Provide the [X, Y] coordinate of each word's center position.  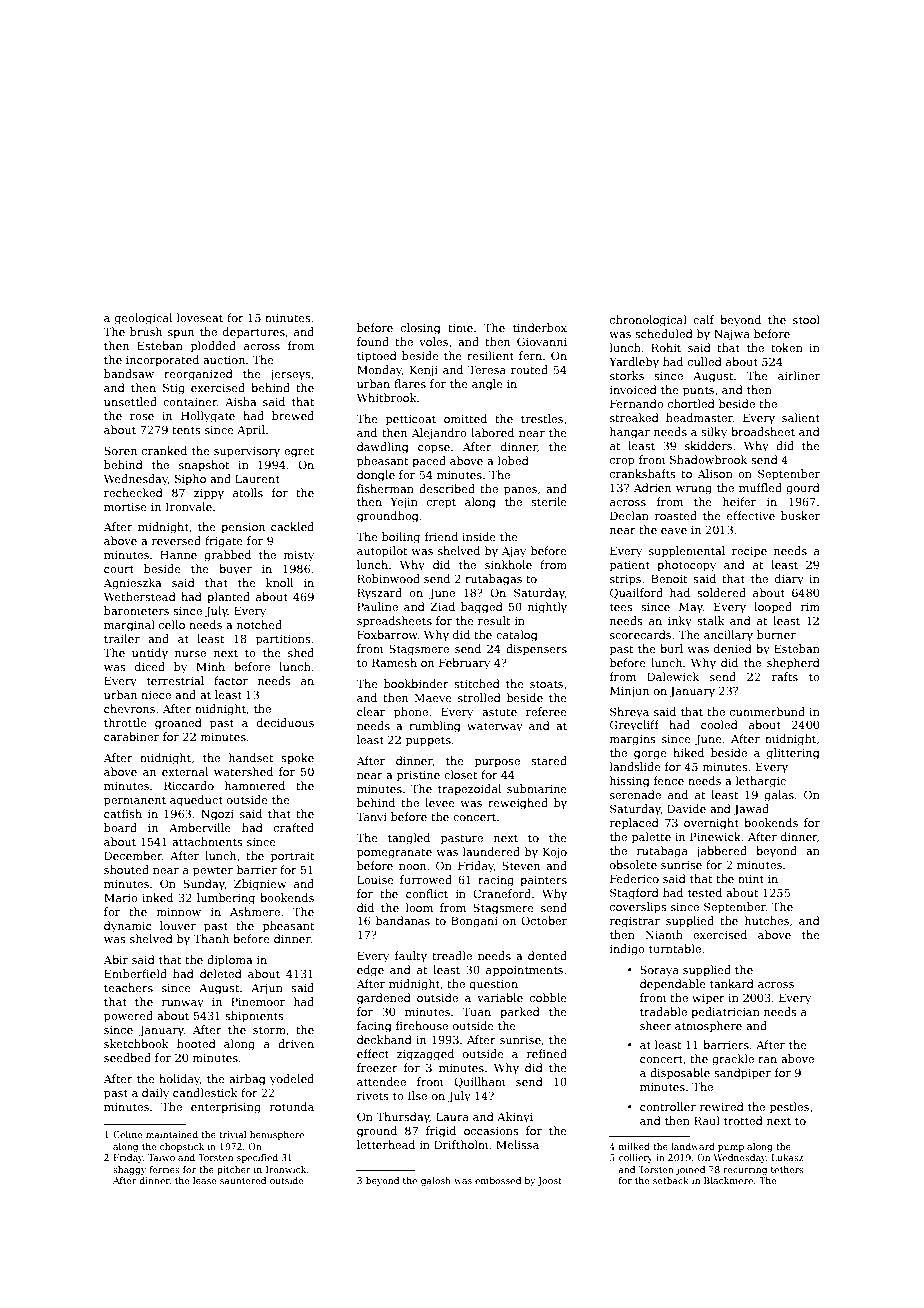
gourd [803, 489]
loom [419, 907]
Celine [127, 1134]
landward [693, 1146]
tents [186, 430]
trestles [542, 418]
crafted [294, 827]
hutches [767, 920]
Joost [549, 1181]
